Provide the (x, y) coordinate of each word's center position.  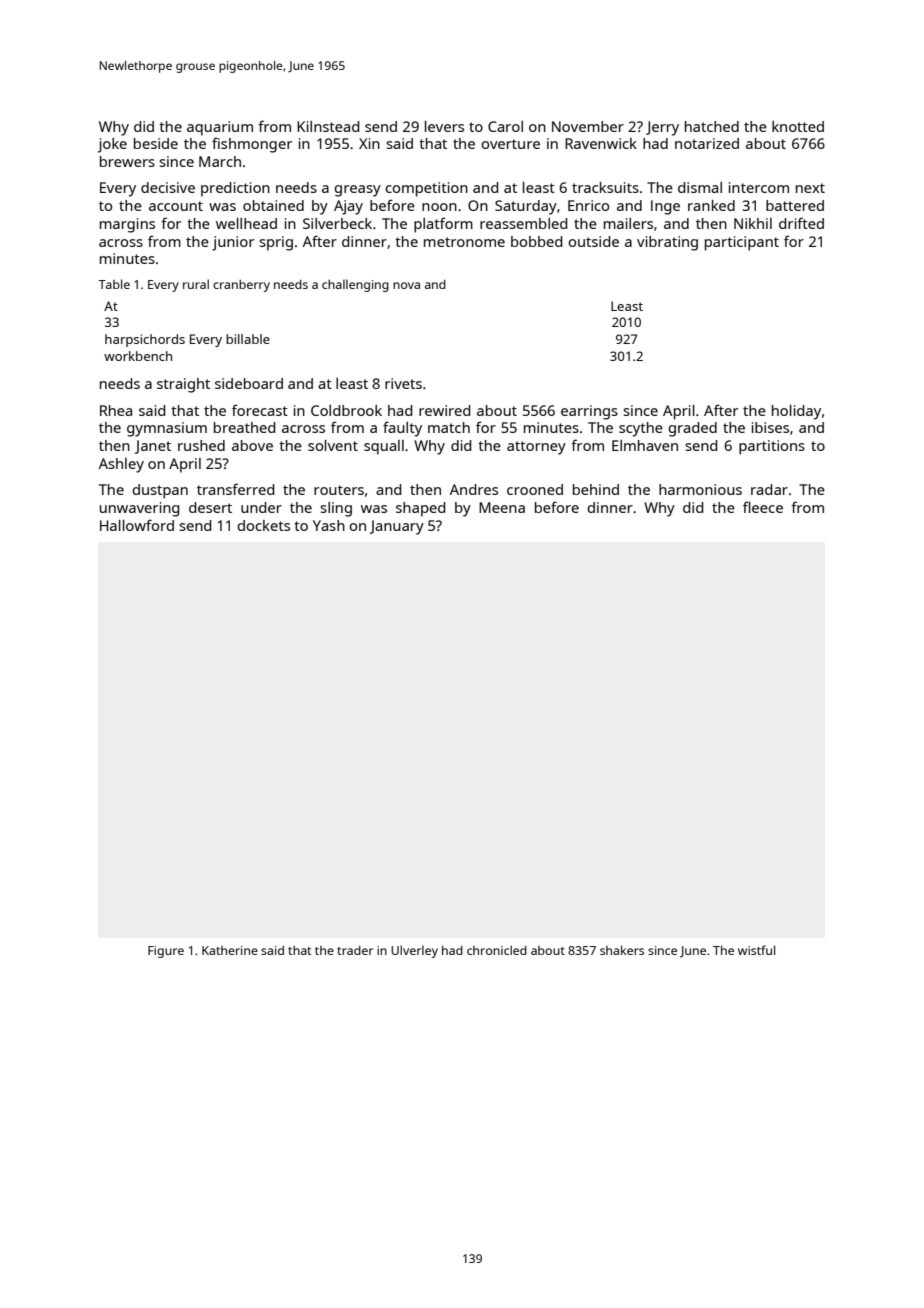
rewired (444, 410)
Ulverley (414, 951)
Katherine (230, 950)
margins (127, 225)
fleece (763, 507)
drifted (801, 223)
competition (426, 189)
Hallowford (137, 525)
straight (183, 385)
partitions (772, 447)
